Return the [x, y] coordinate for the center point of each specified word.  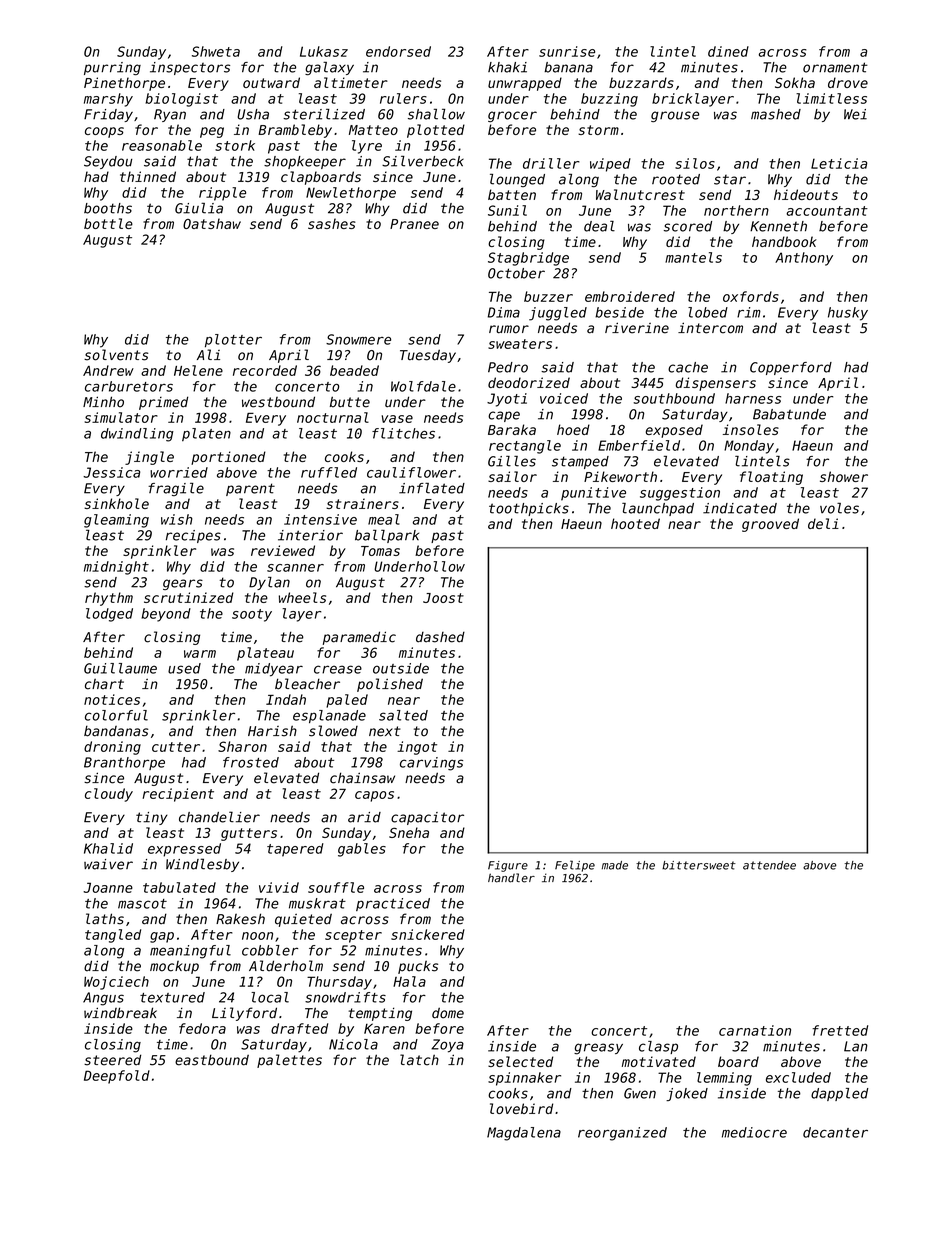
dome [448, 1013]
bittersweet [699, 865]
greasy [598, 1049]
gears [183, 584]
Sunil [507, 210]
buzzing [609, 100]
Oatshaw [212, 223]
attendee [769, 865]
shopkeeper [305, 162]
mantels [693, 257]
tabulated [179, 887]
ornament [835, 67]
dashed [440, 637]
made [615, 865]
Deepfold [117, 1077]
